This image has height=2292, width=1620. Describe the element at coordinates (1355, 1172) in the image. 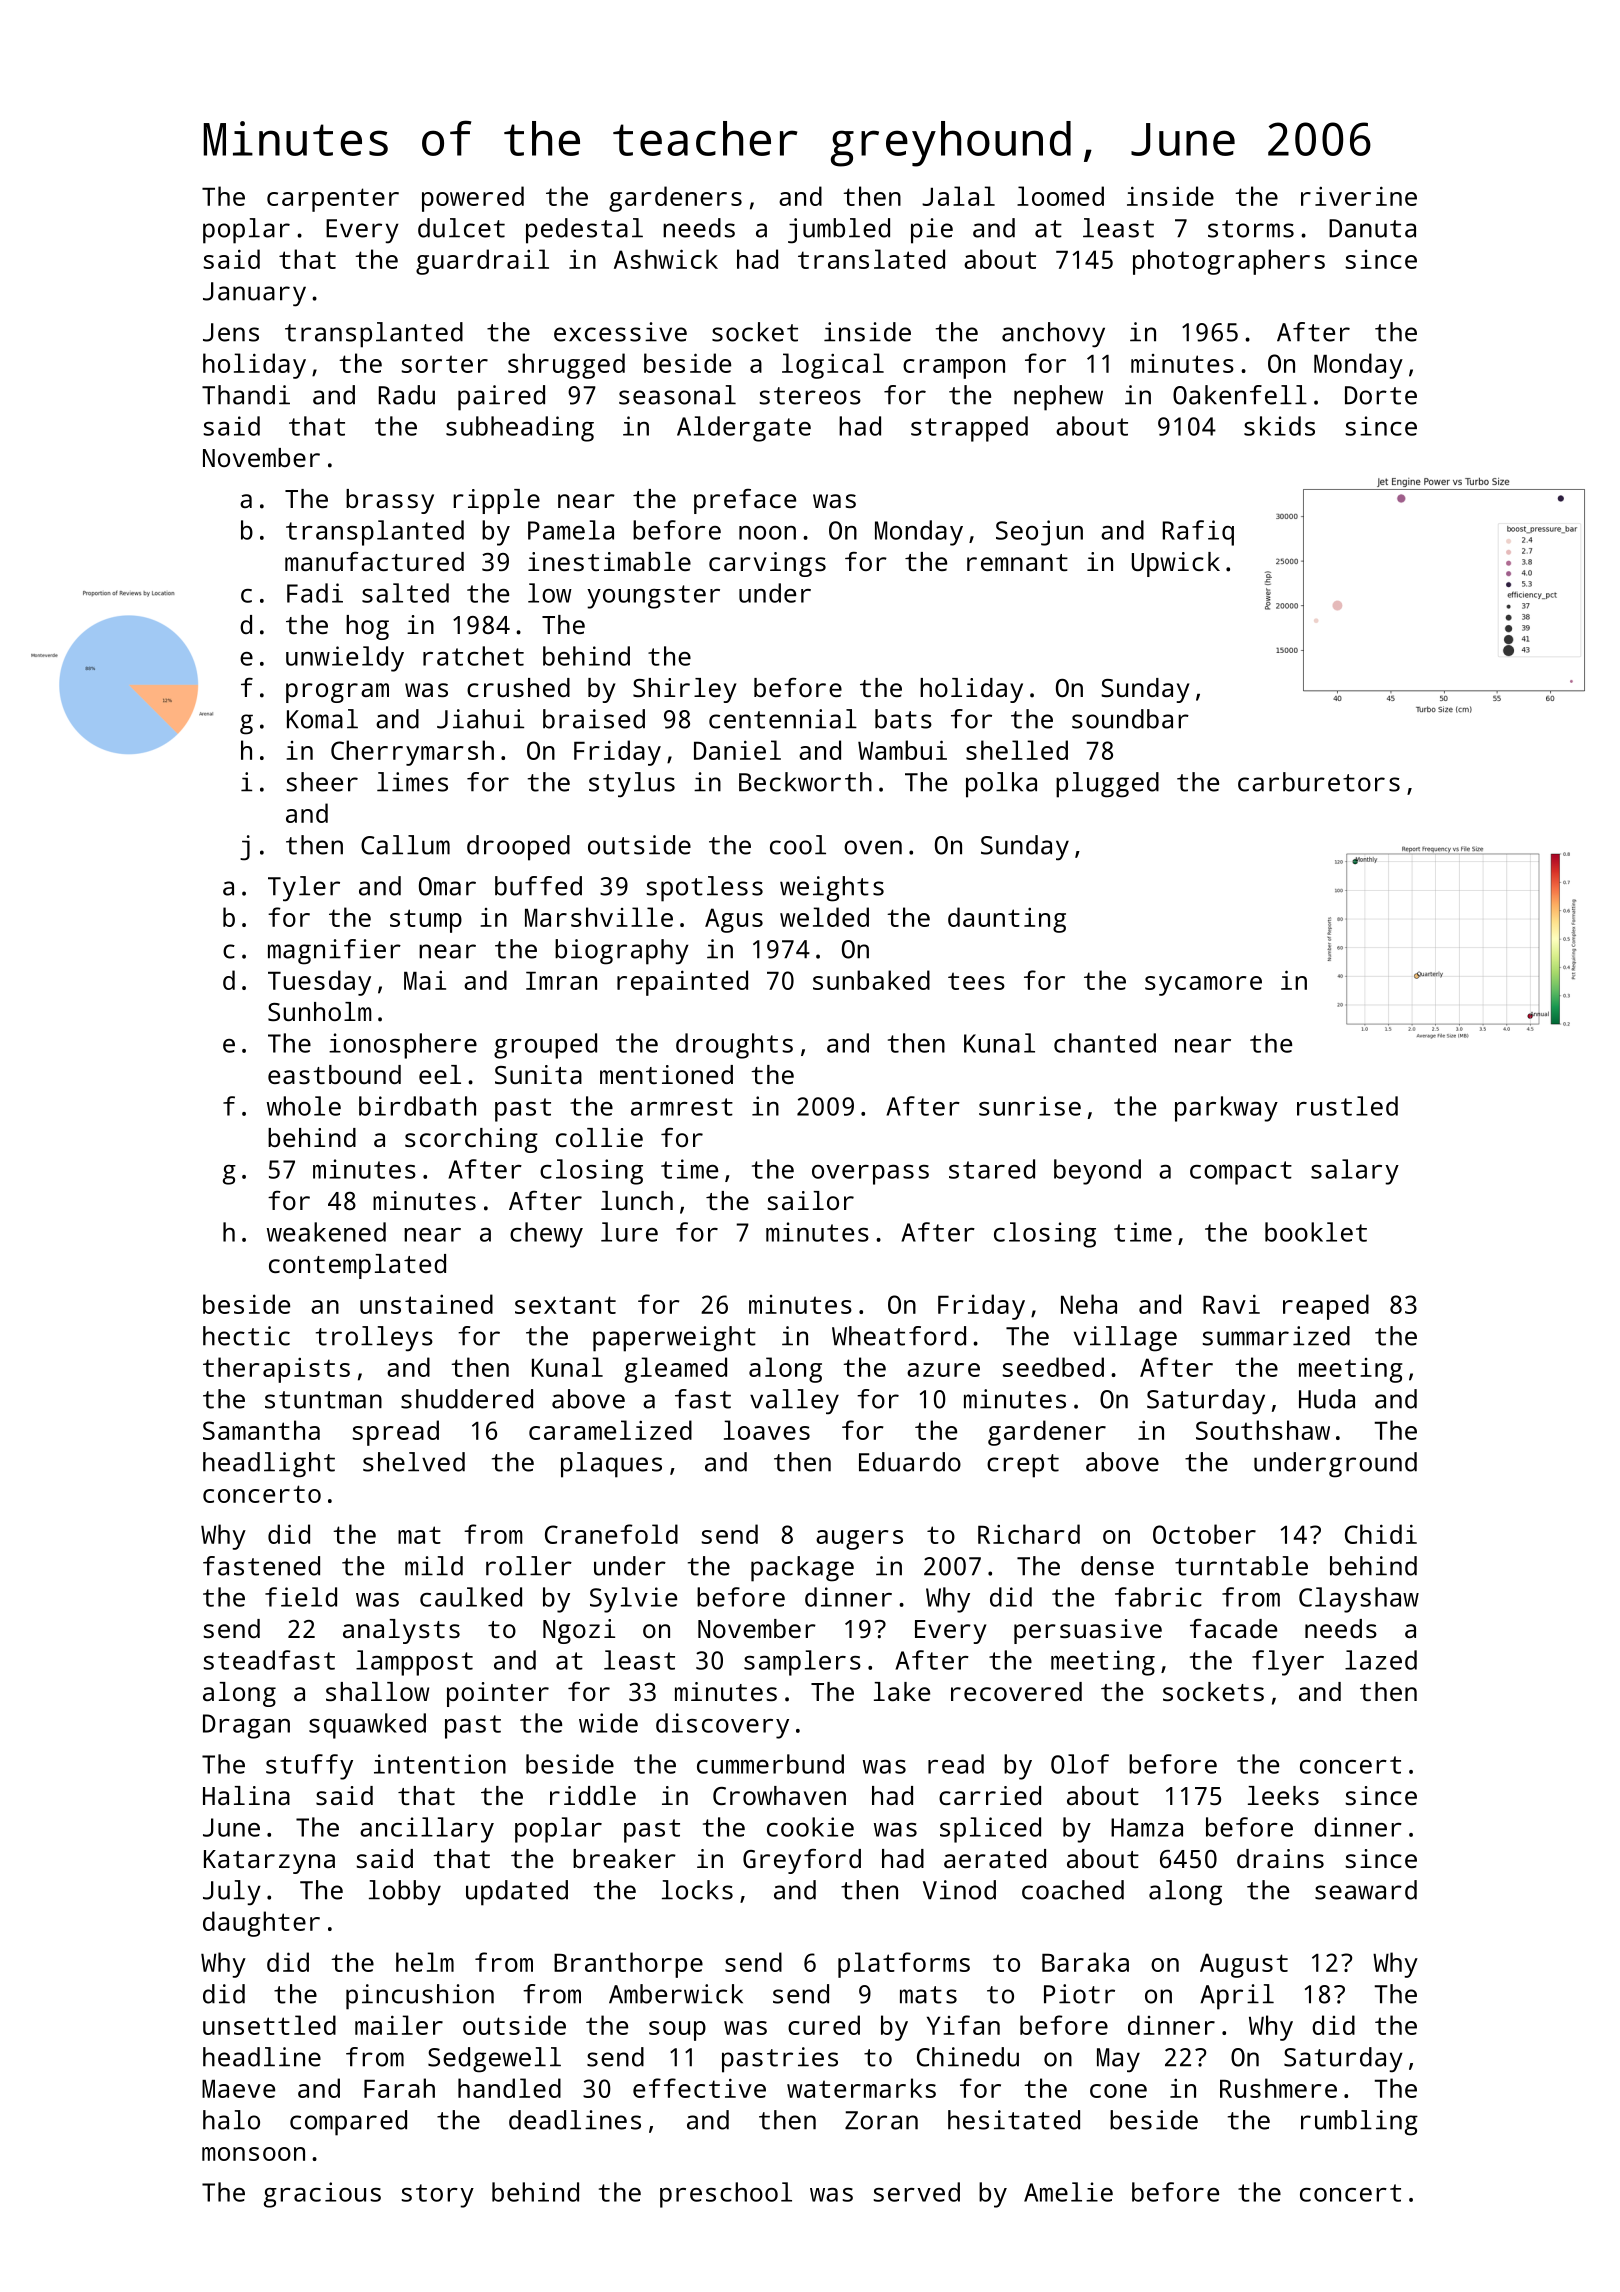

I see `salary` at that location.
